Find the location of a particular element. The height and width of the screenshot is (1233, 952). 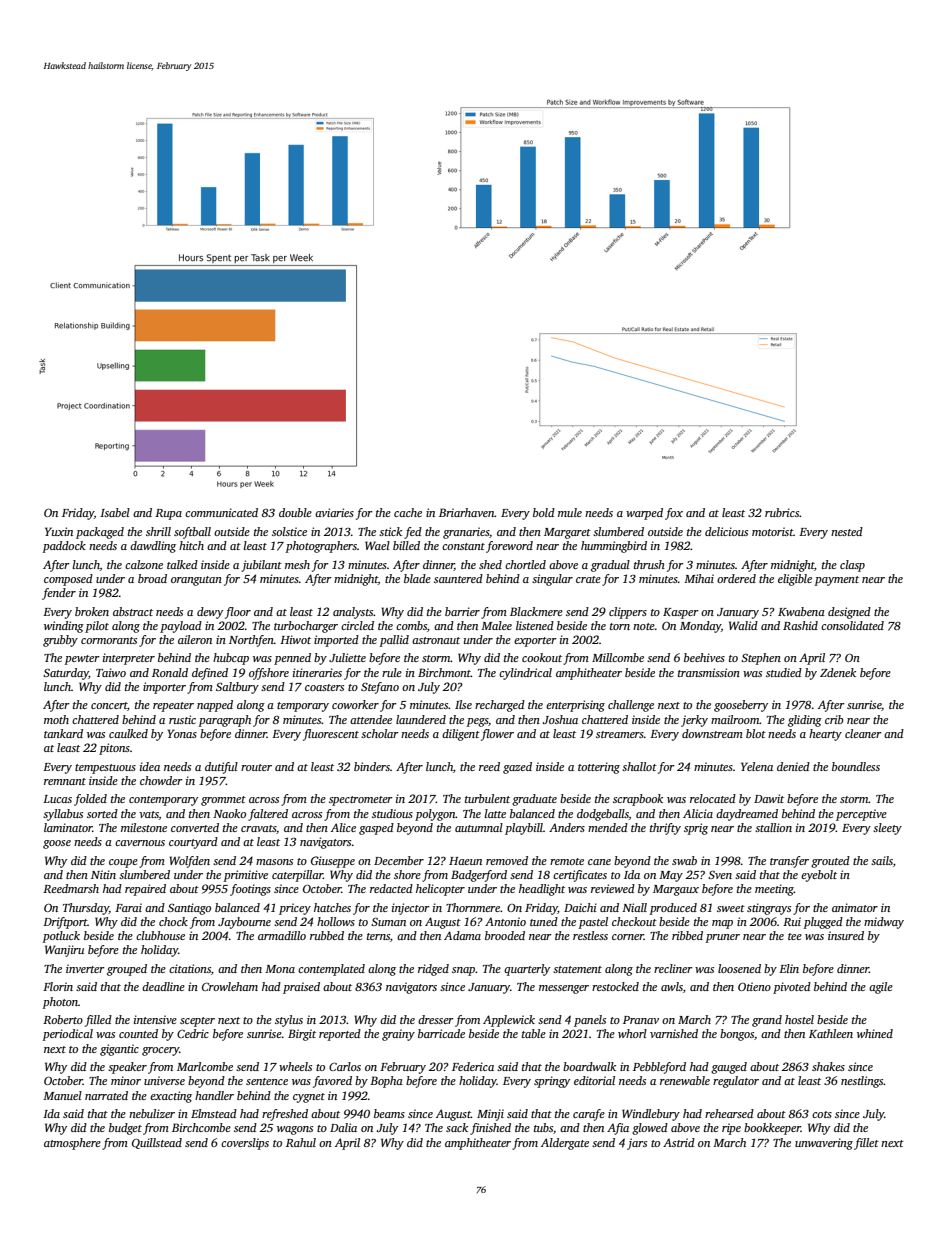

tottering is located at coordinates (599, 768).
